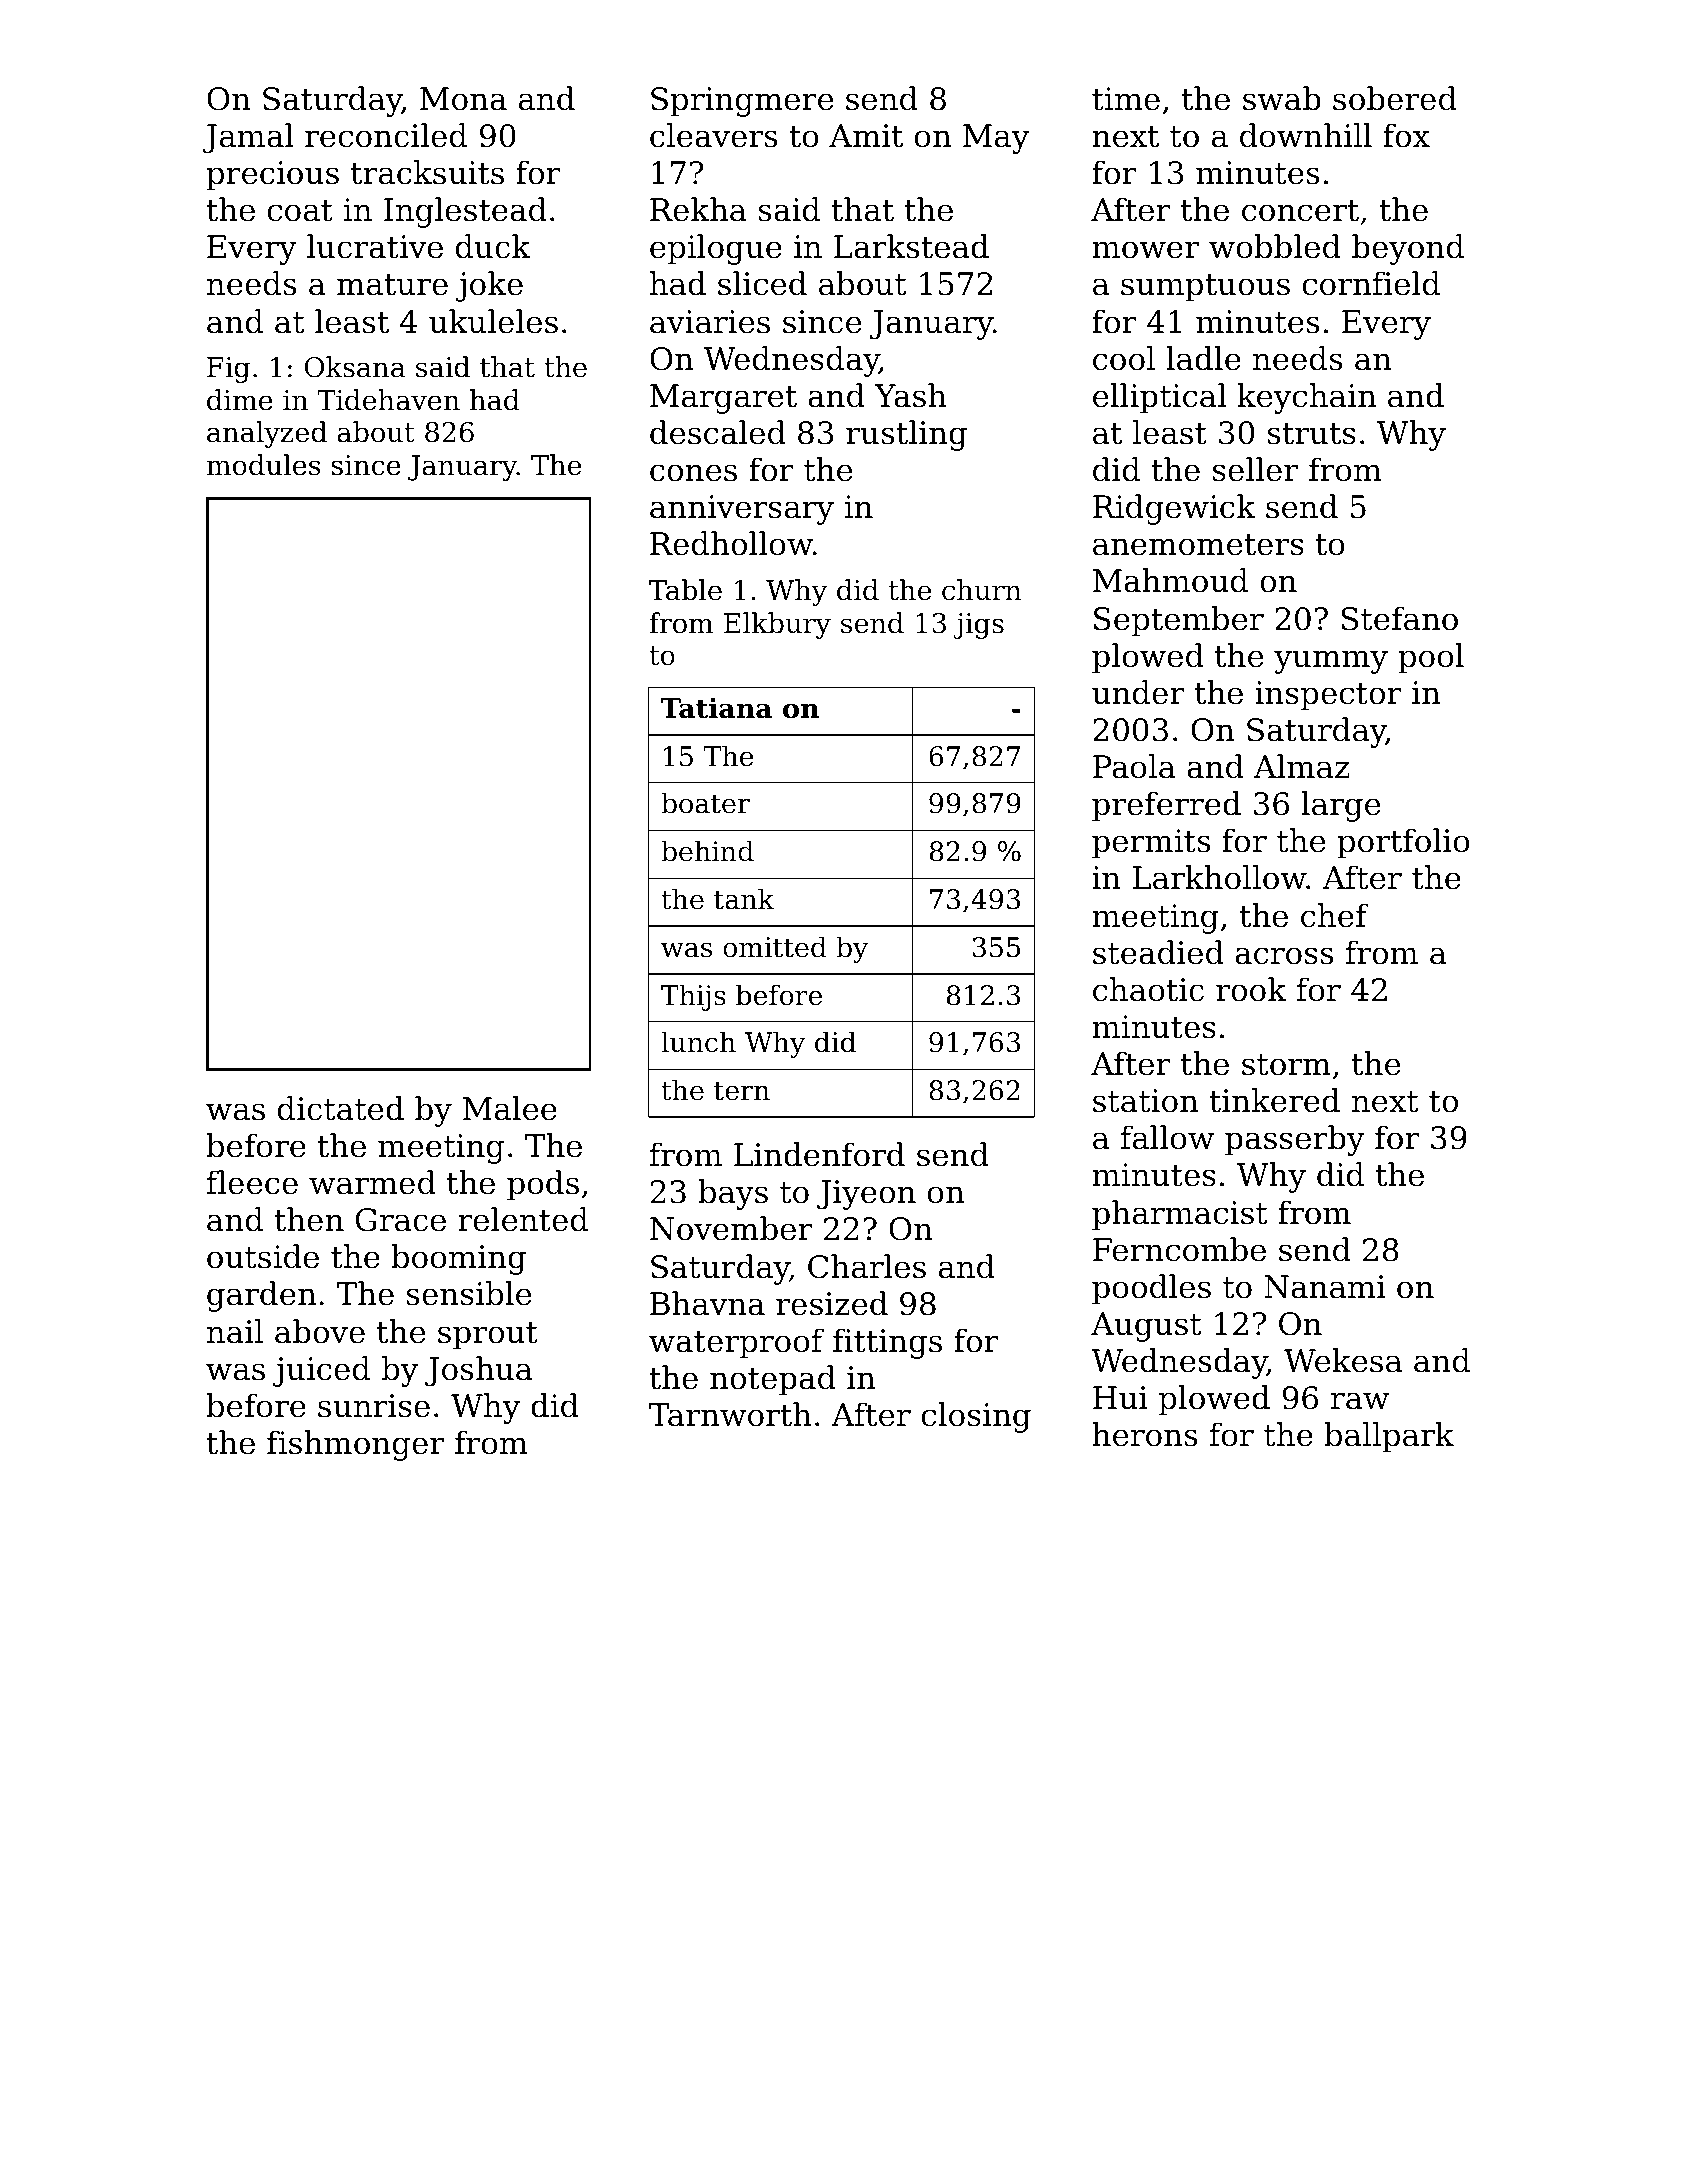  Describe the element at coordinates (355, 1445) in the screenshot. I see `fishmonger` at that location.
